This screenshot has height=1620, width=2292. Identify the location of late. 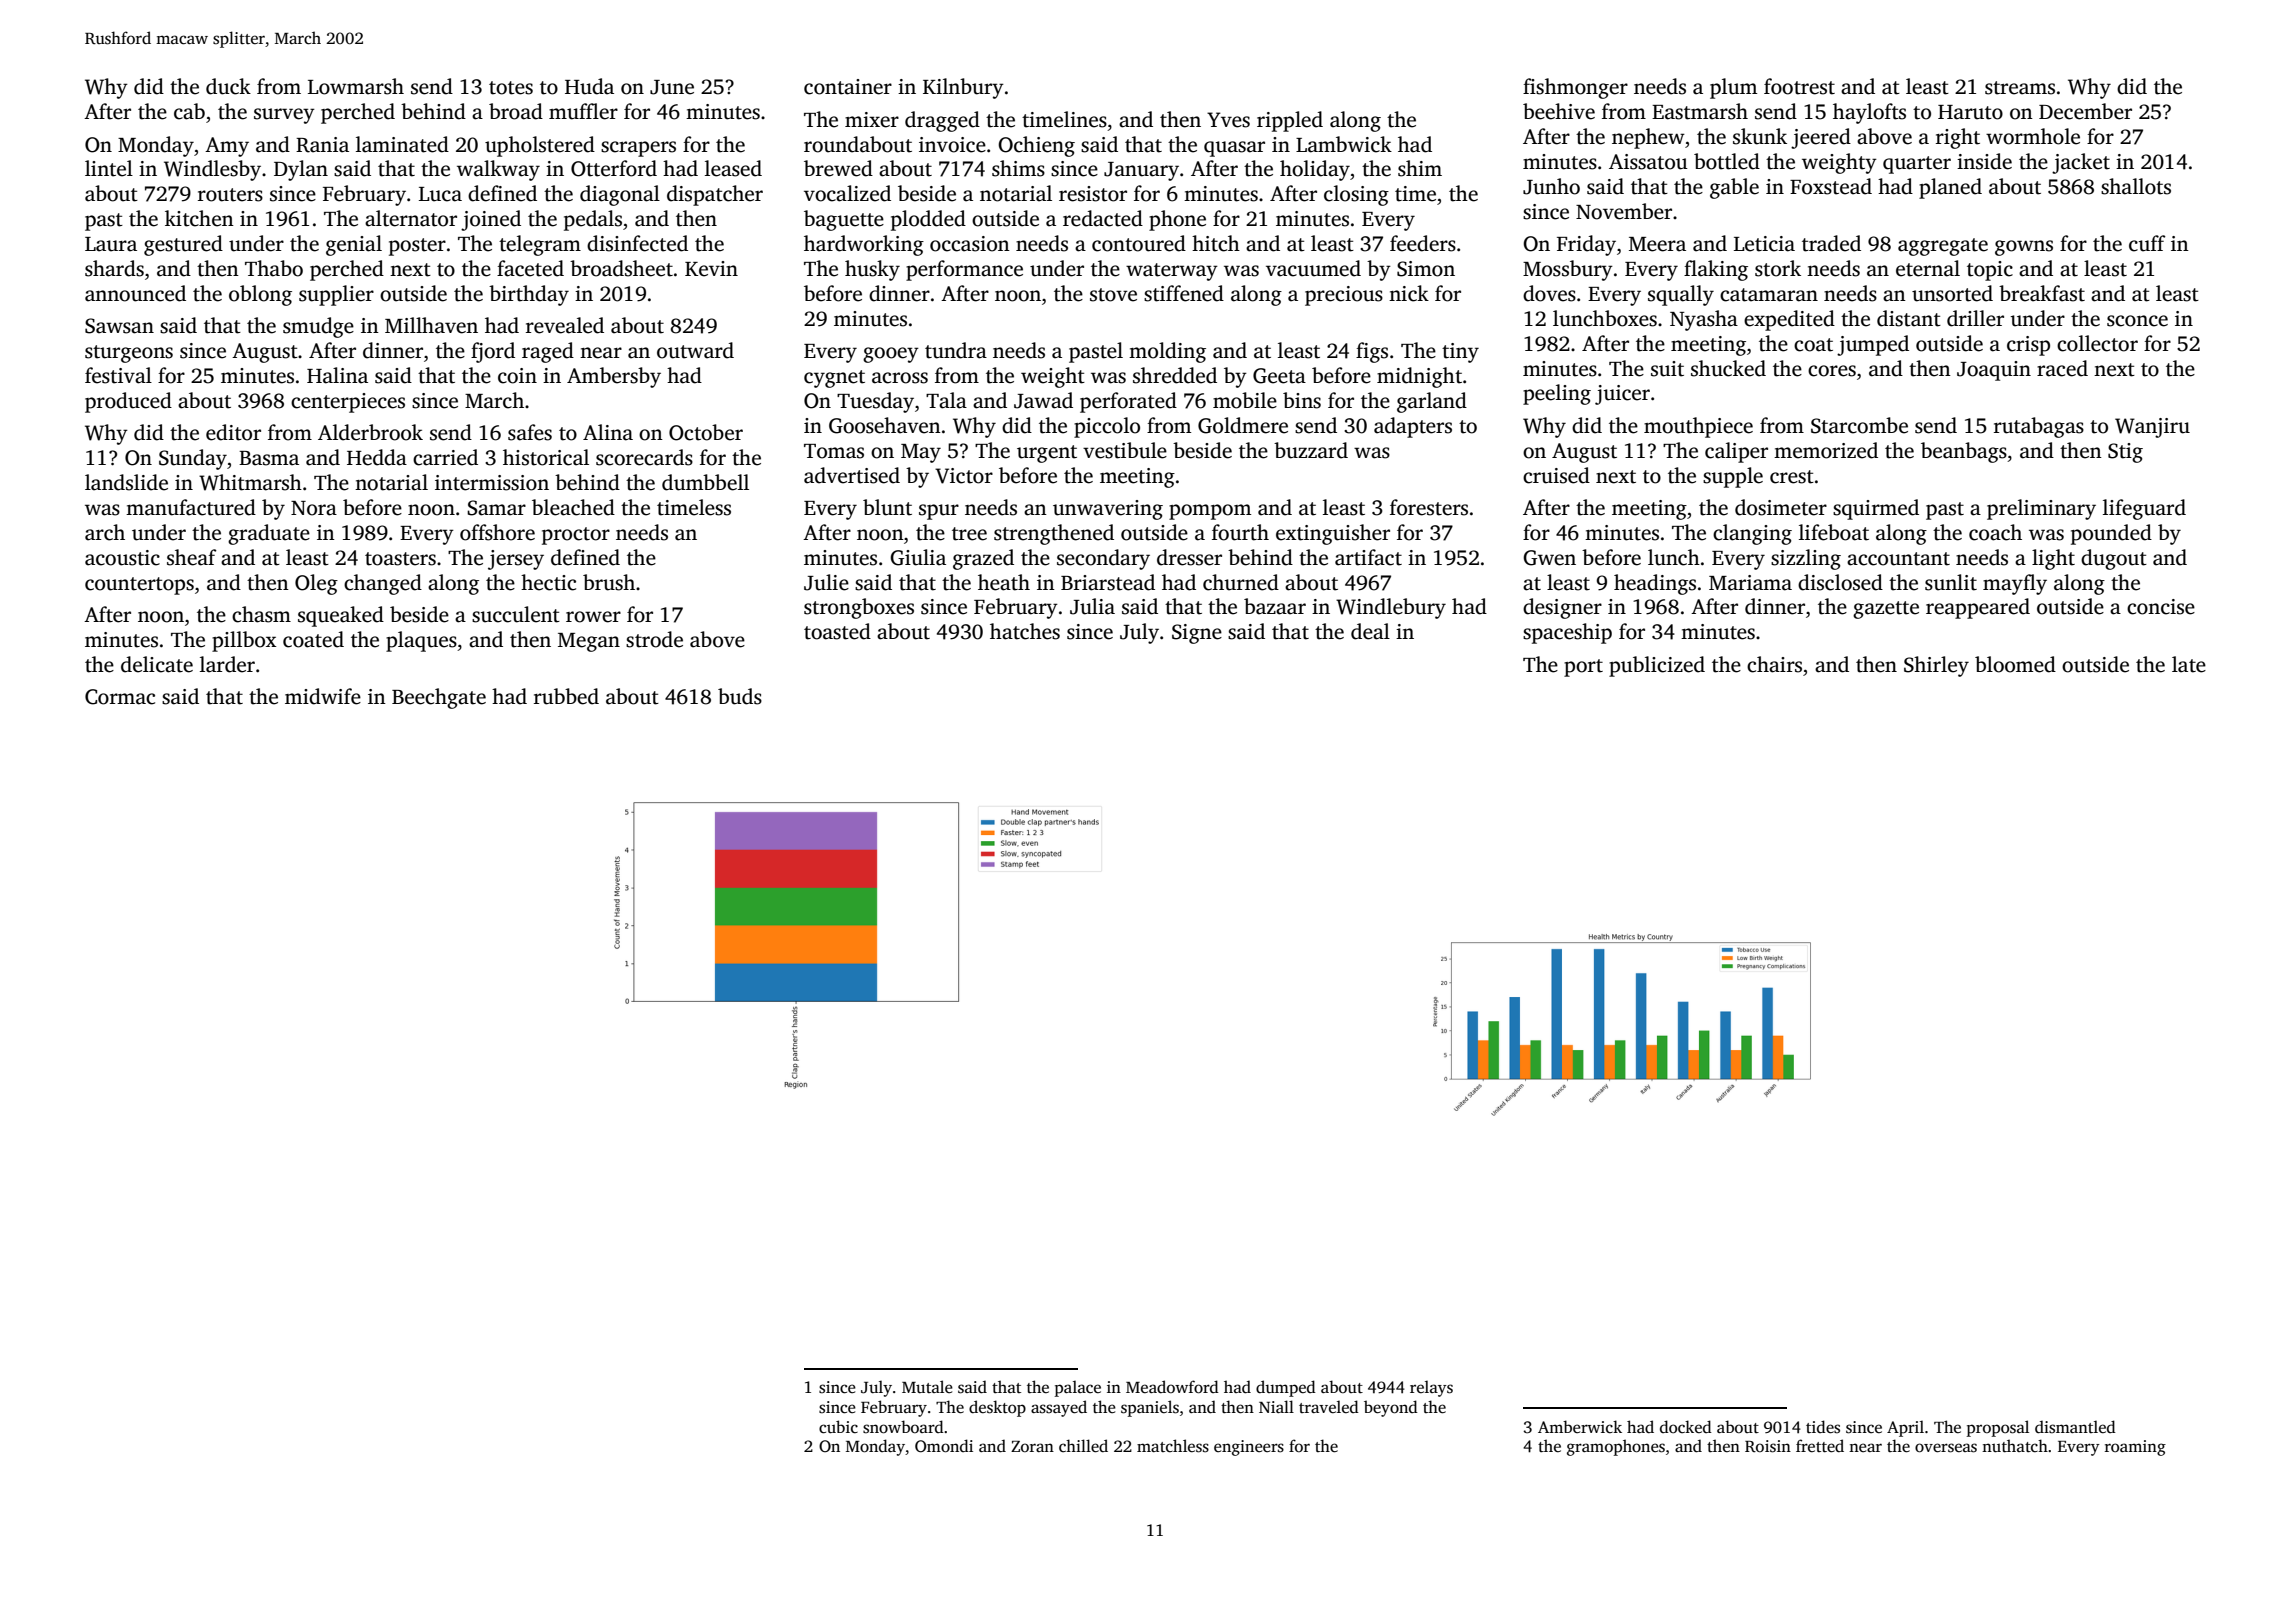
(2189, 664).
